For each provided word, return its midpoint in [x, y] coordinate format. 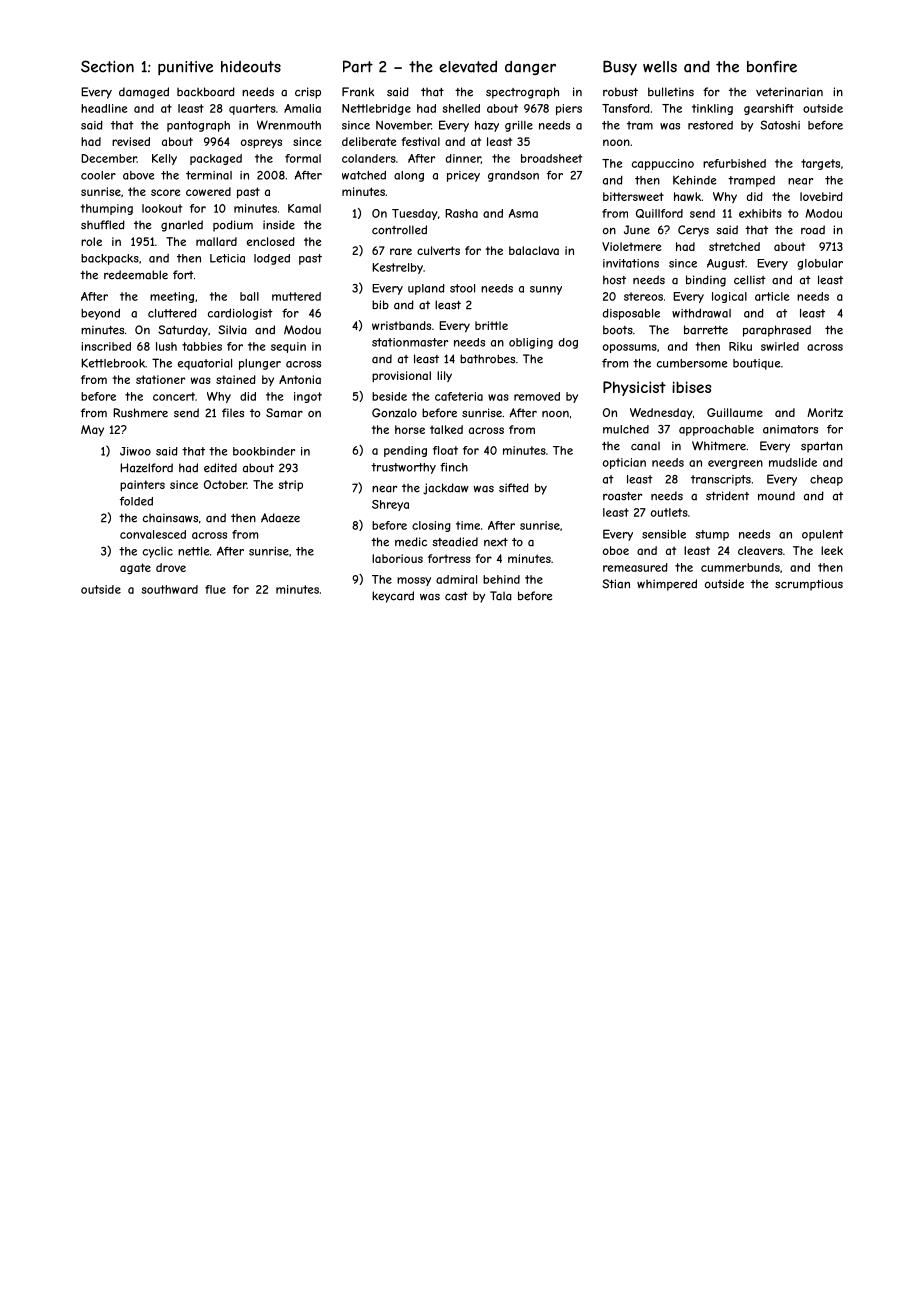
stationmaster [410, 342]
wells [660, 67]
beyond [100, 314]
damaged [144, 93]
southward [170, 589]
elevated [468, 67]
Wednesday [661, 414]
